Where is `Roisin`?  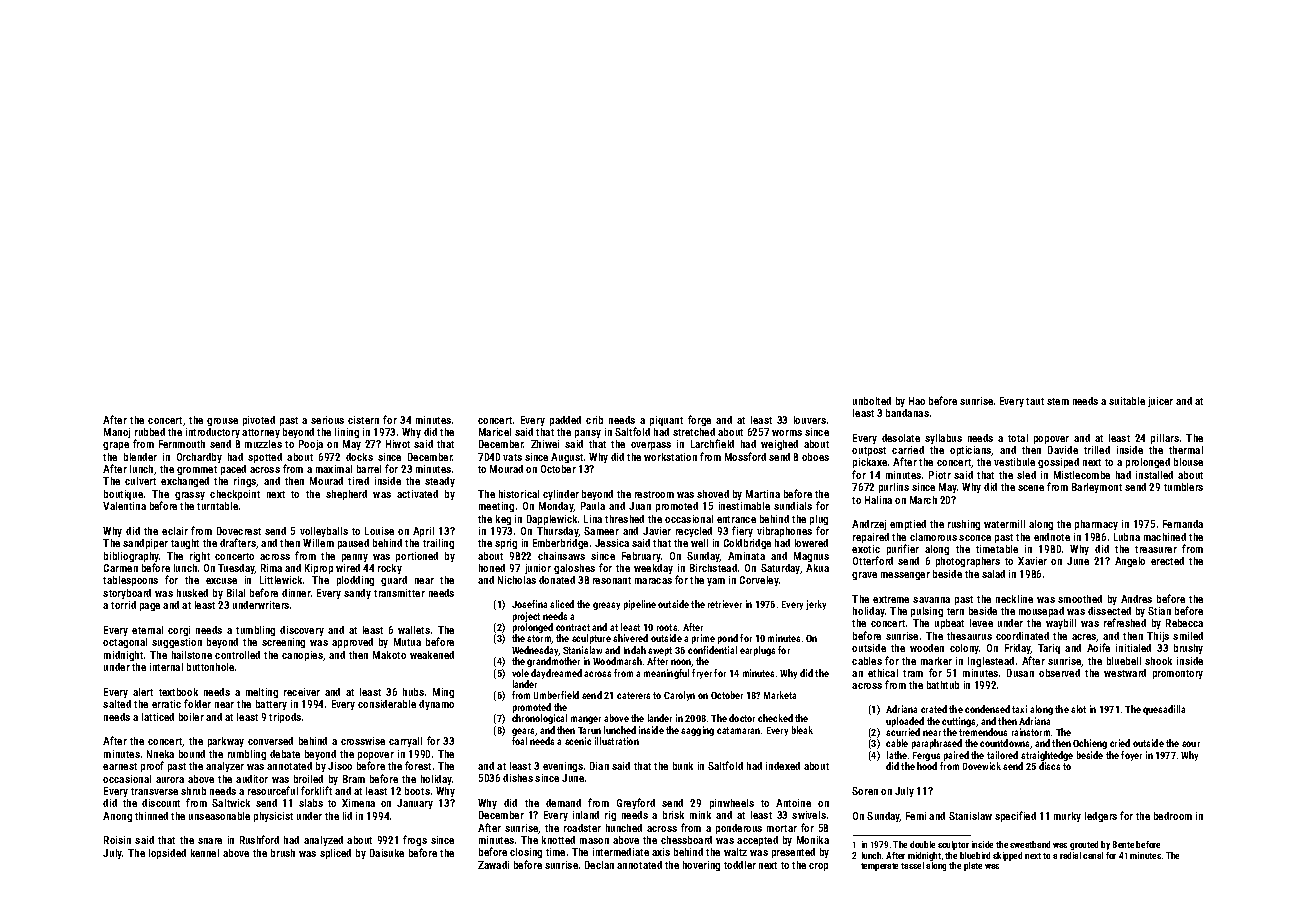 Roisin is located at coordinates (117, 840).
